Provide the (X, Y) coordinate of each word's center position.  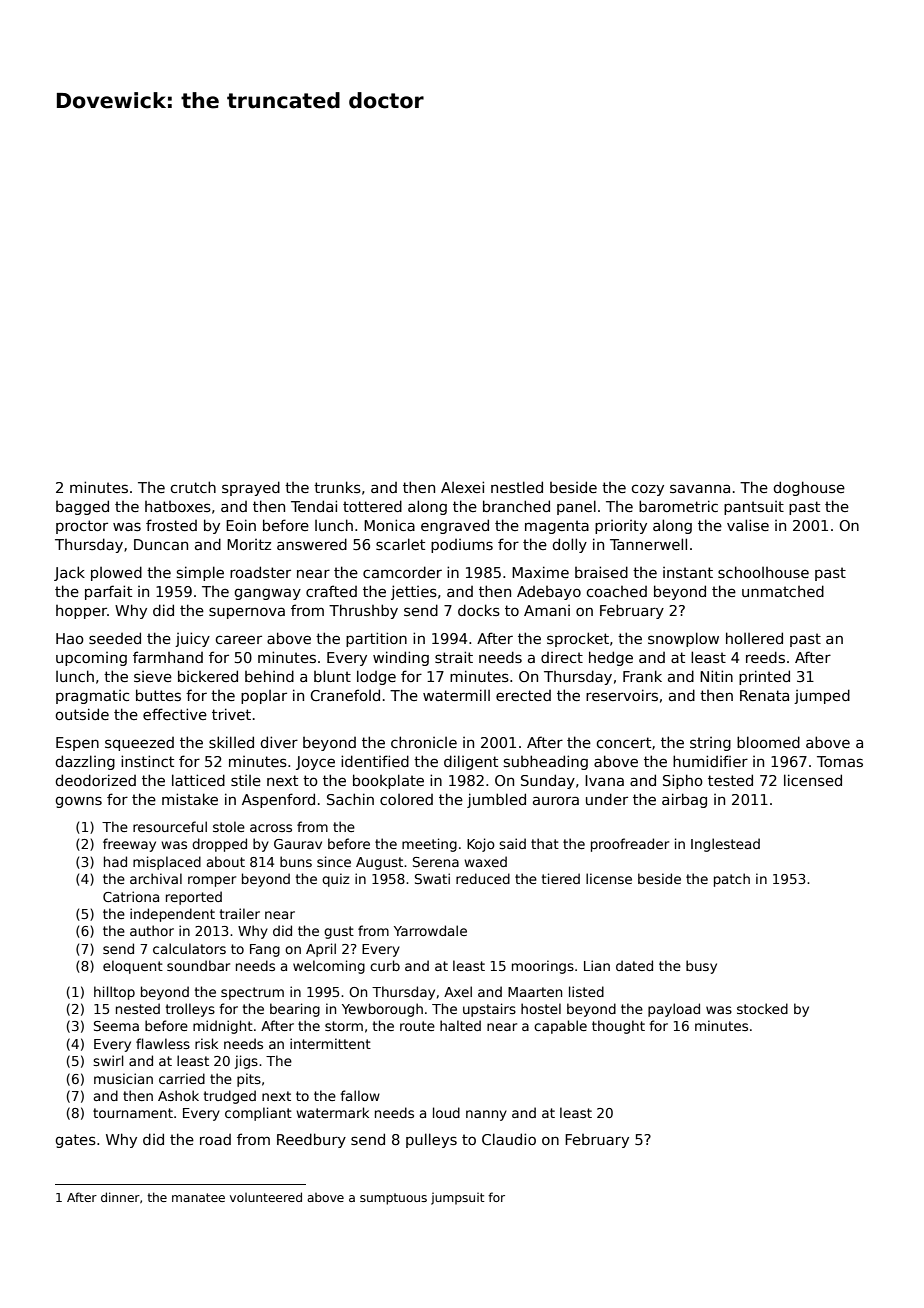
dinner (120, 1197)
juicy (192, 639)
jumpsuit (457, 1199)
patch (732, 880)
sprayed (251, 488)
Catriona (131, 896)
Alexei (462, 487)
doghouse (809, 488)
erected (523, 695)
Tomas (840, 761)
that (545, 843)
